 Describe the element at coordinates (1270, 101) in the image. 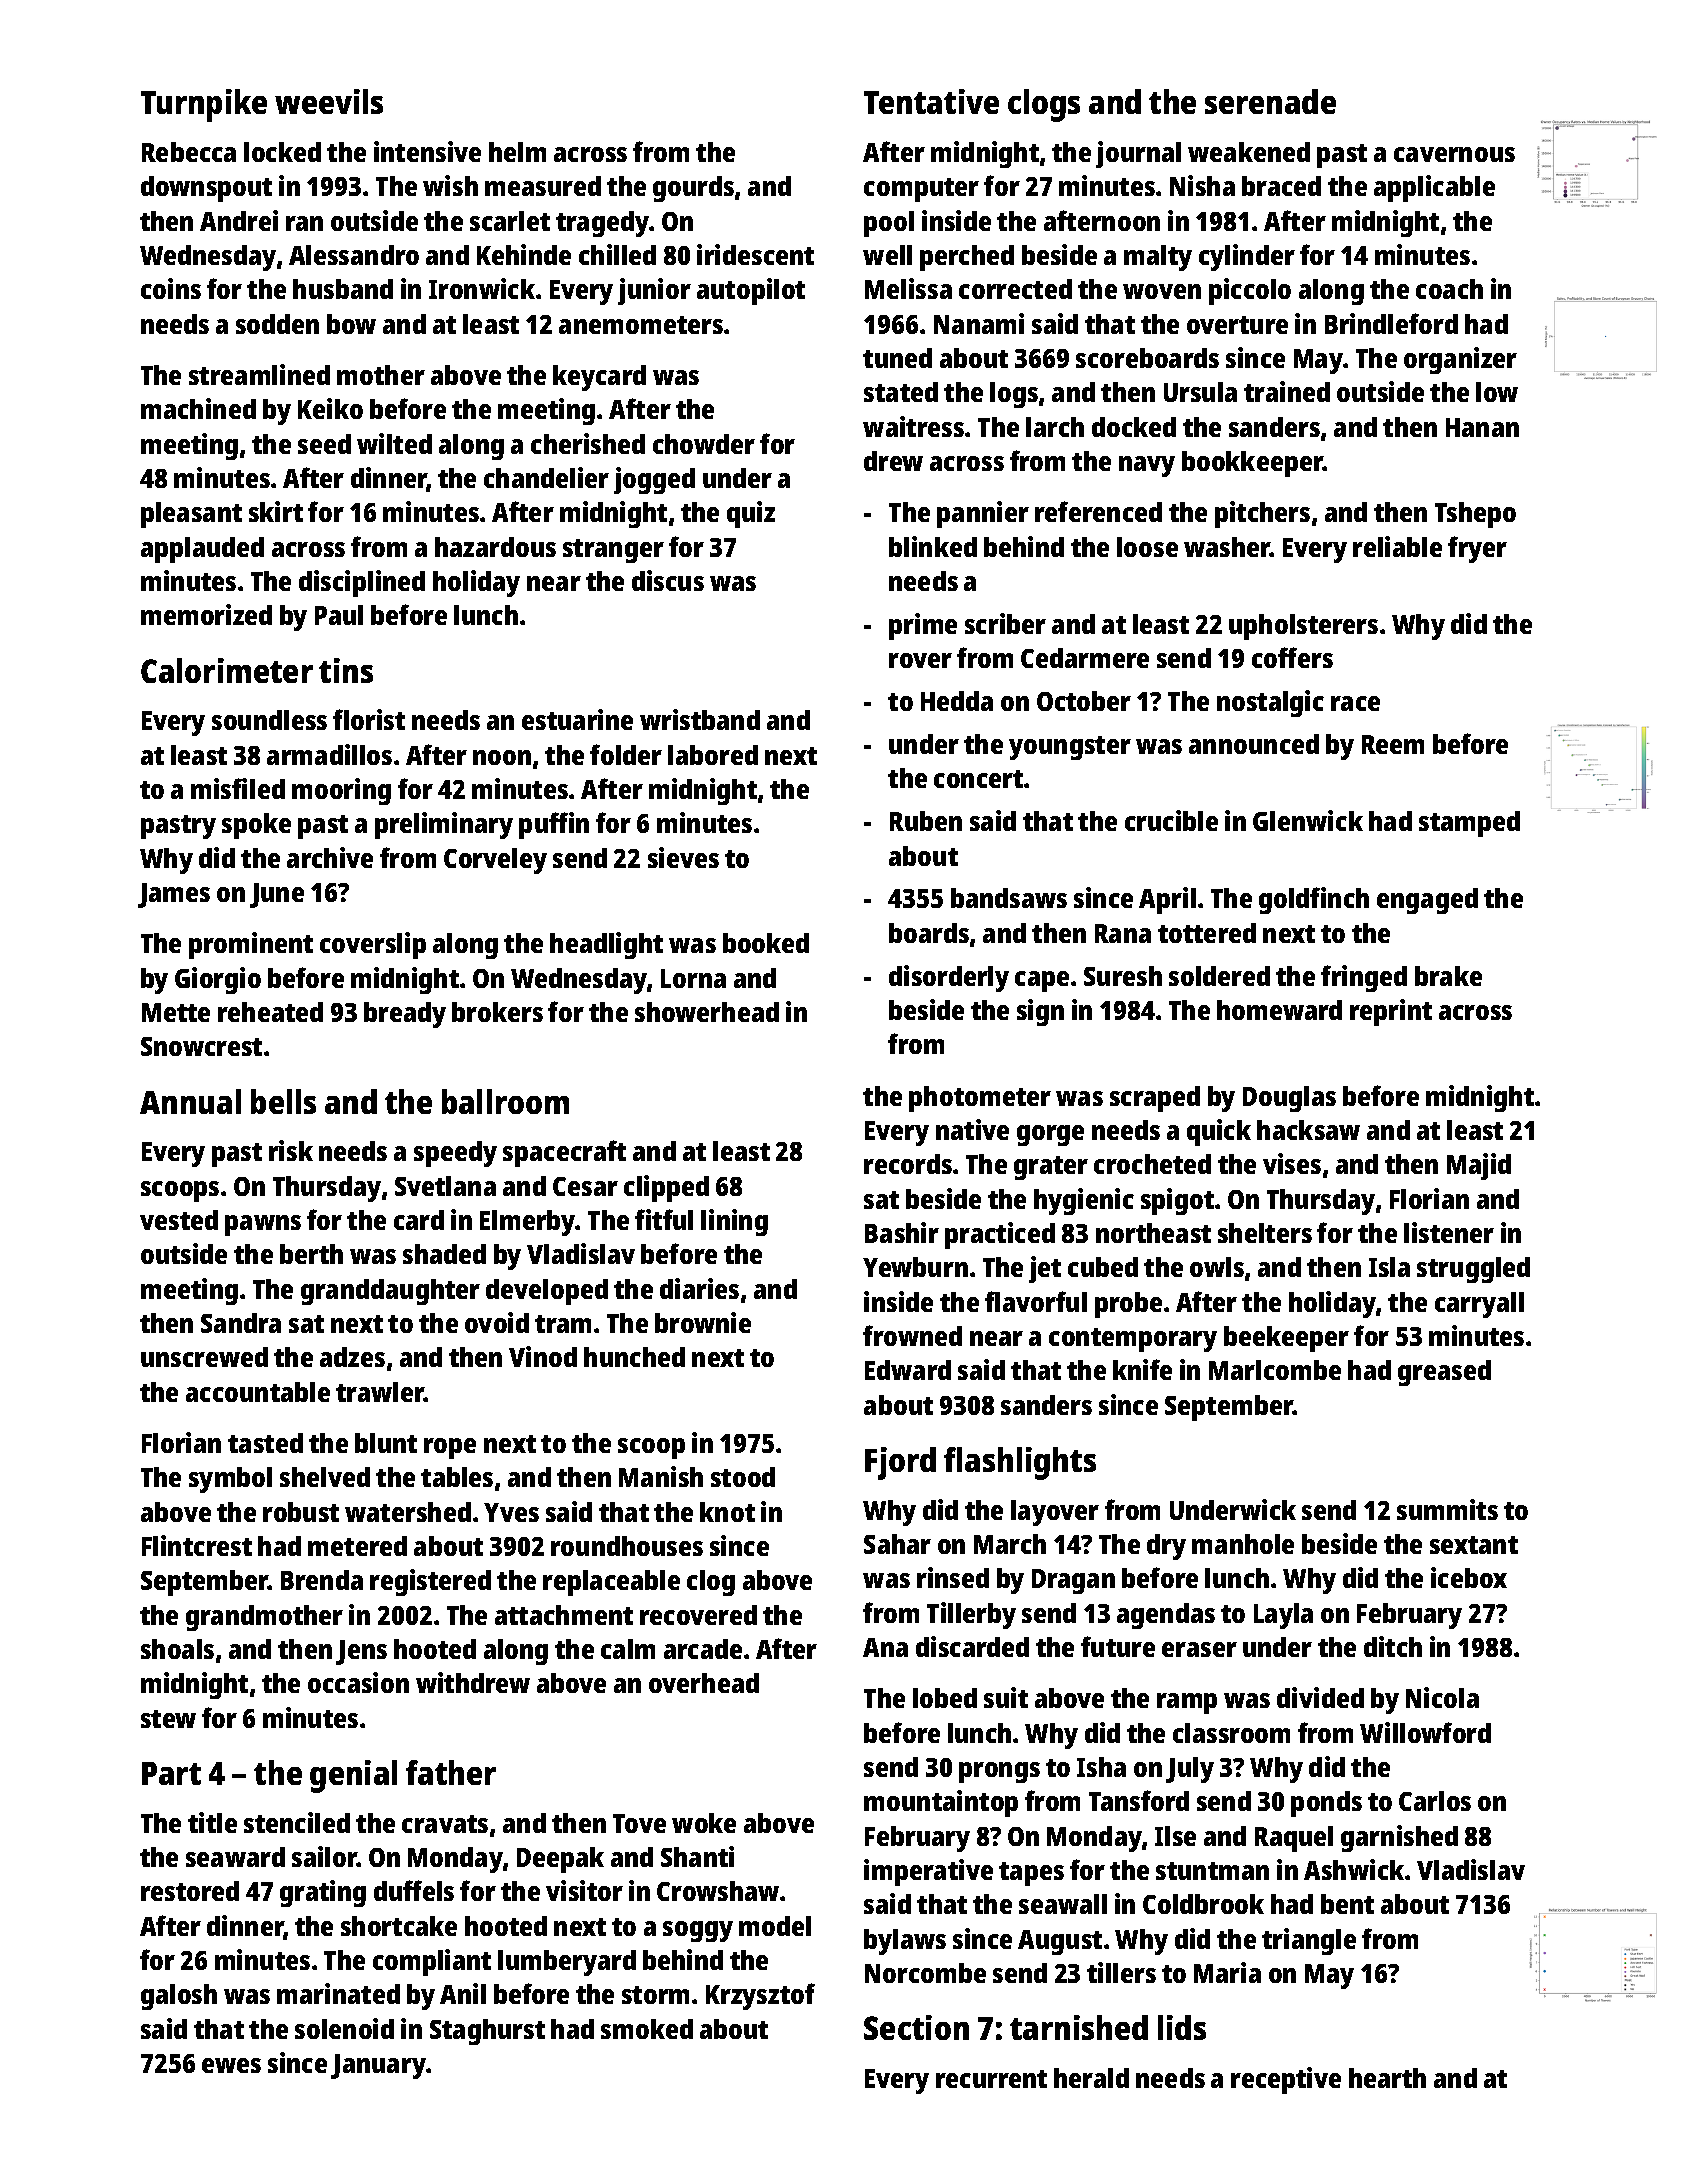

I see `serenade` at that location.
